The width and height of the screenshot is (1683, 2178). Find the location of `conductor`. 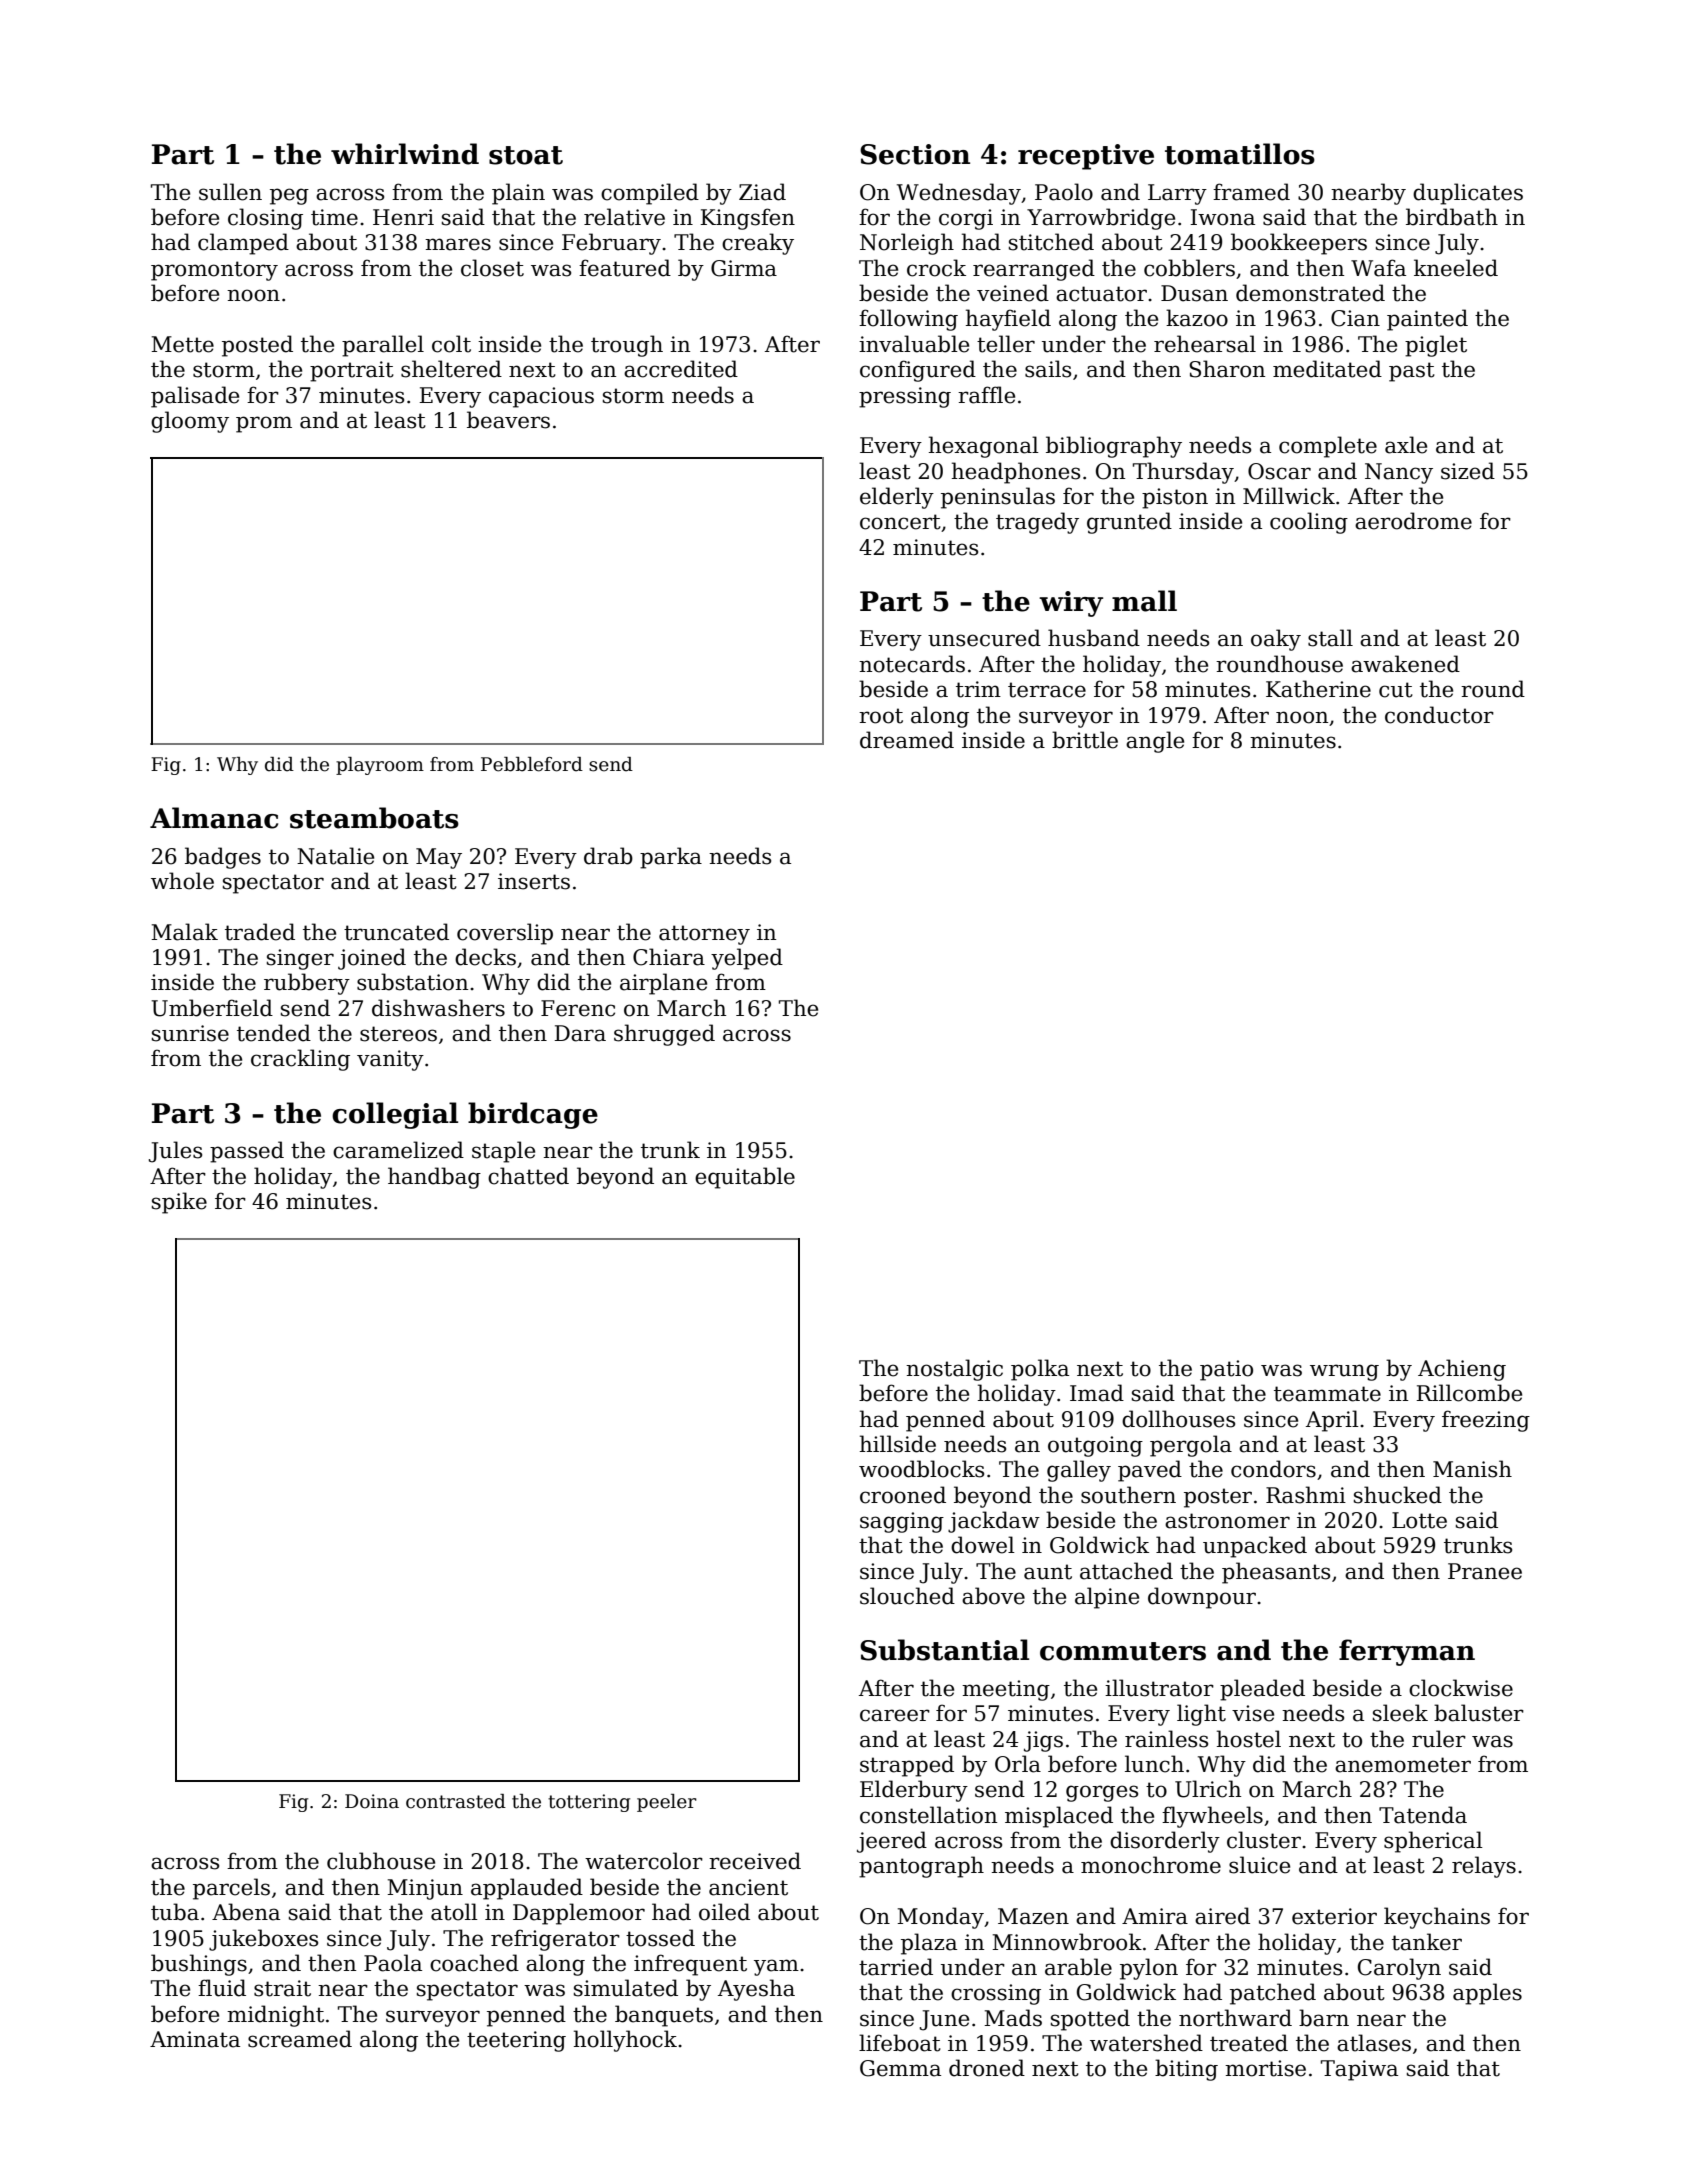

conductor is located at coordinates (1439, 715).
